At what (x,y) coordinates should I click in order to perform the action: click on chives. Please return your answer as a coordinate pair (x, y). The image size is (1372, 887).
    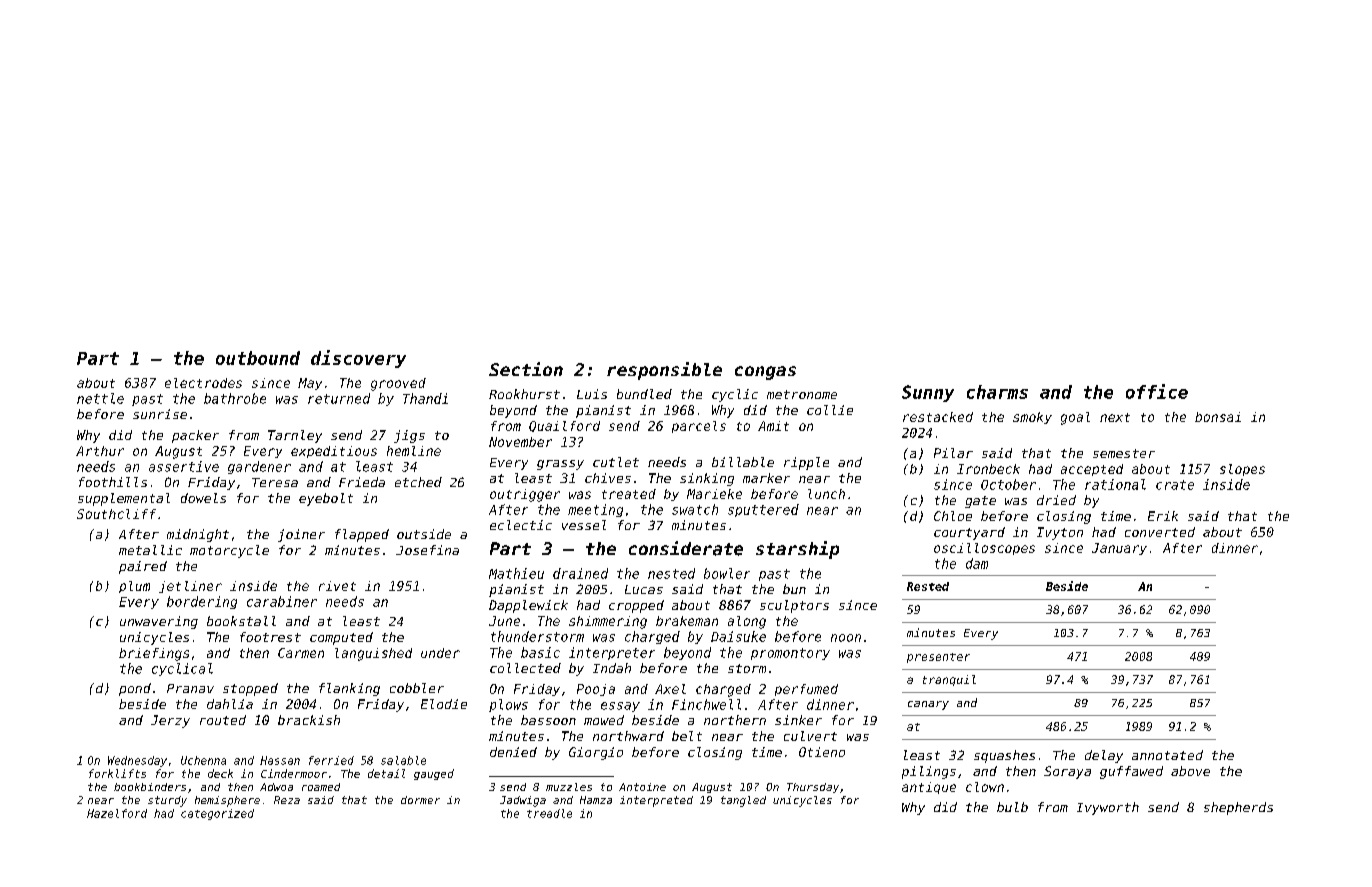
    Looking at the image, I should click on (608, 478).
